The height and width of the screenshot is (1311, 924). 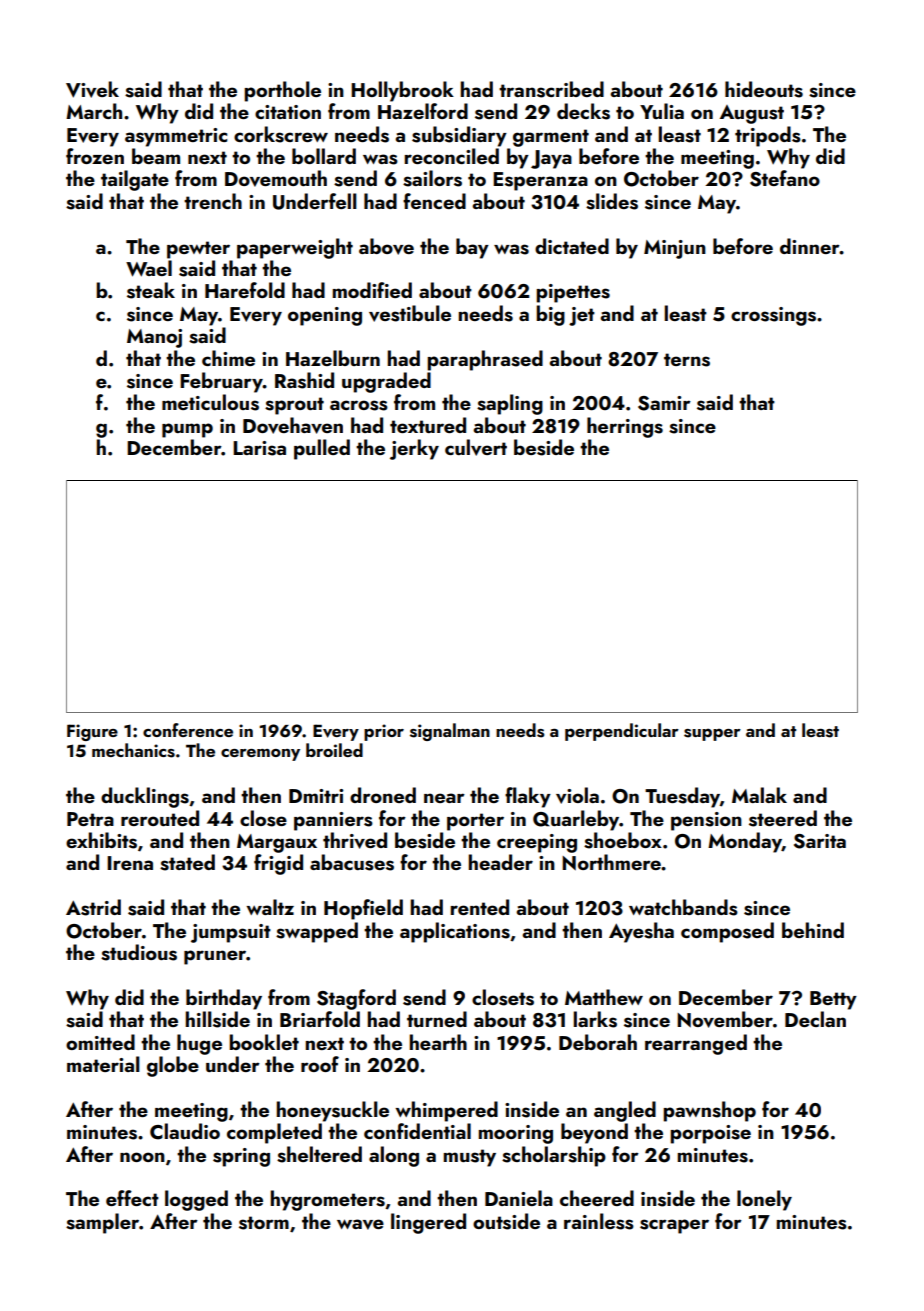 I want to click on signalman, so click(x=450, y=732).
